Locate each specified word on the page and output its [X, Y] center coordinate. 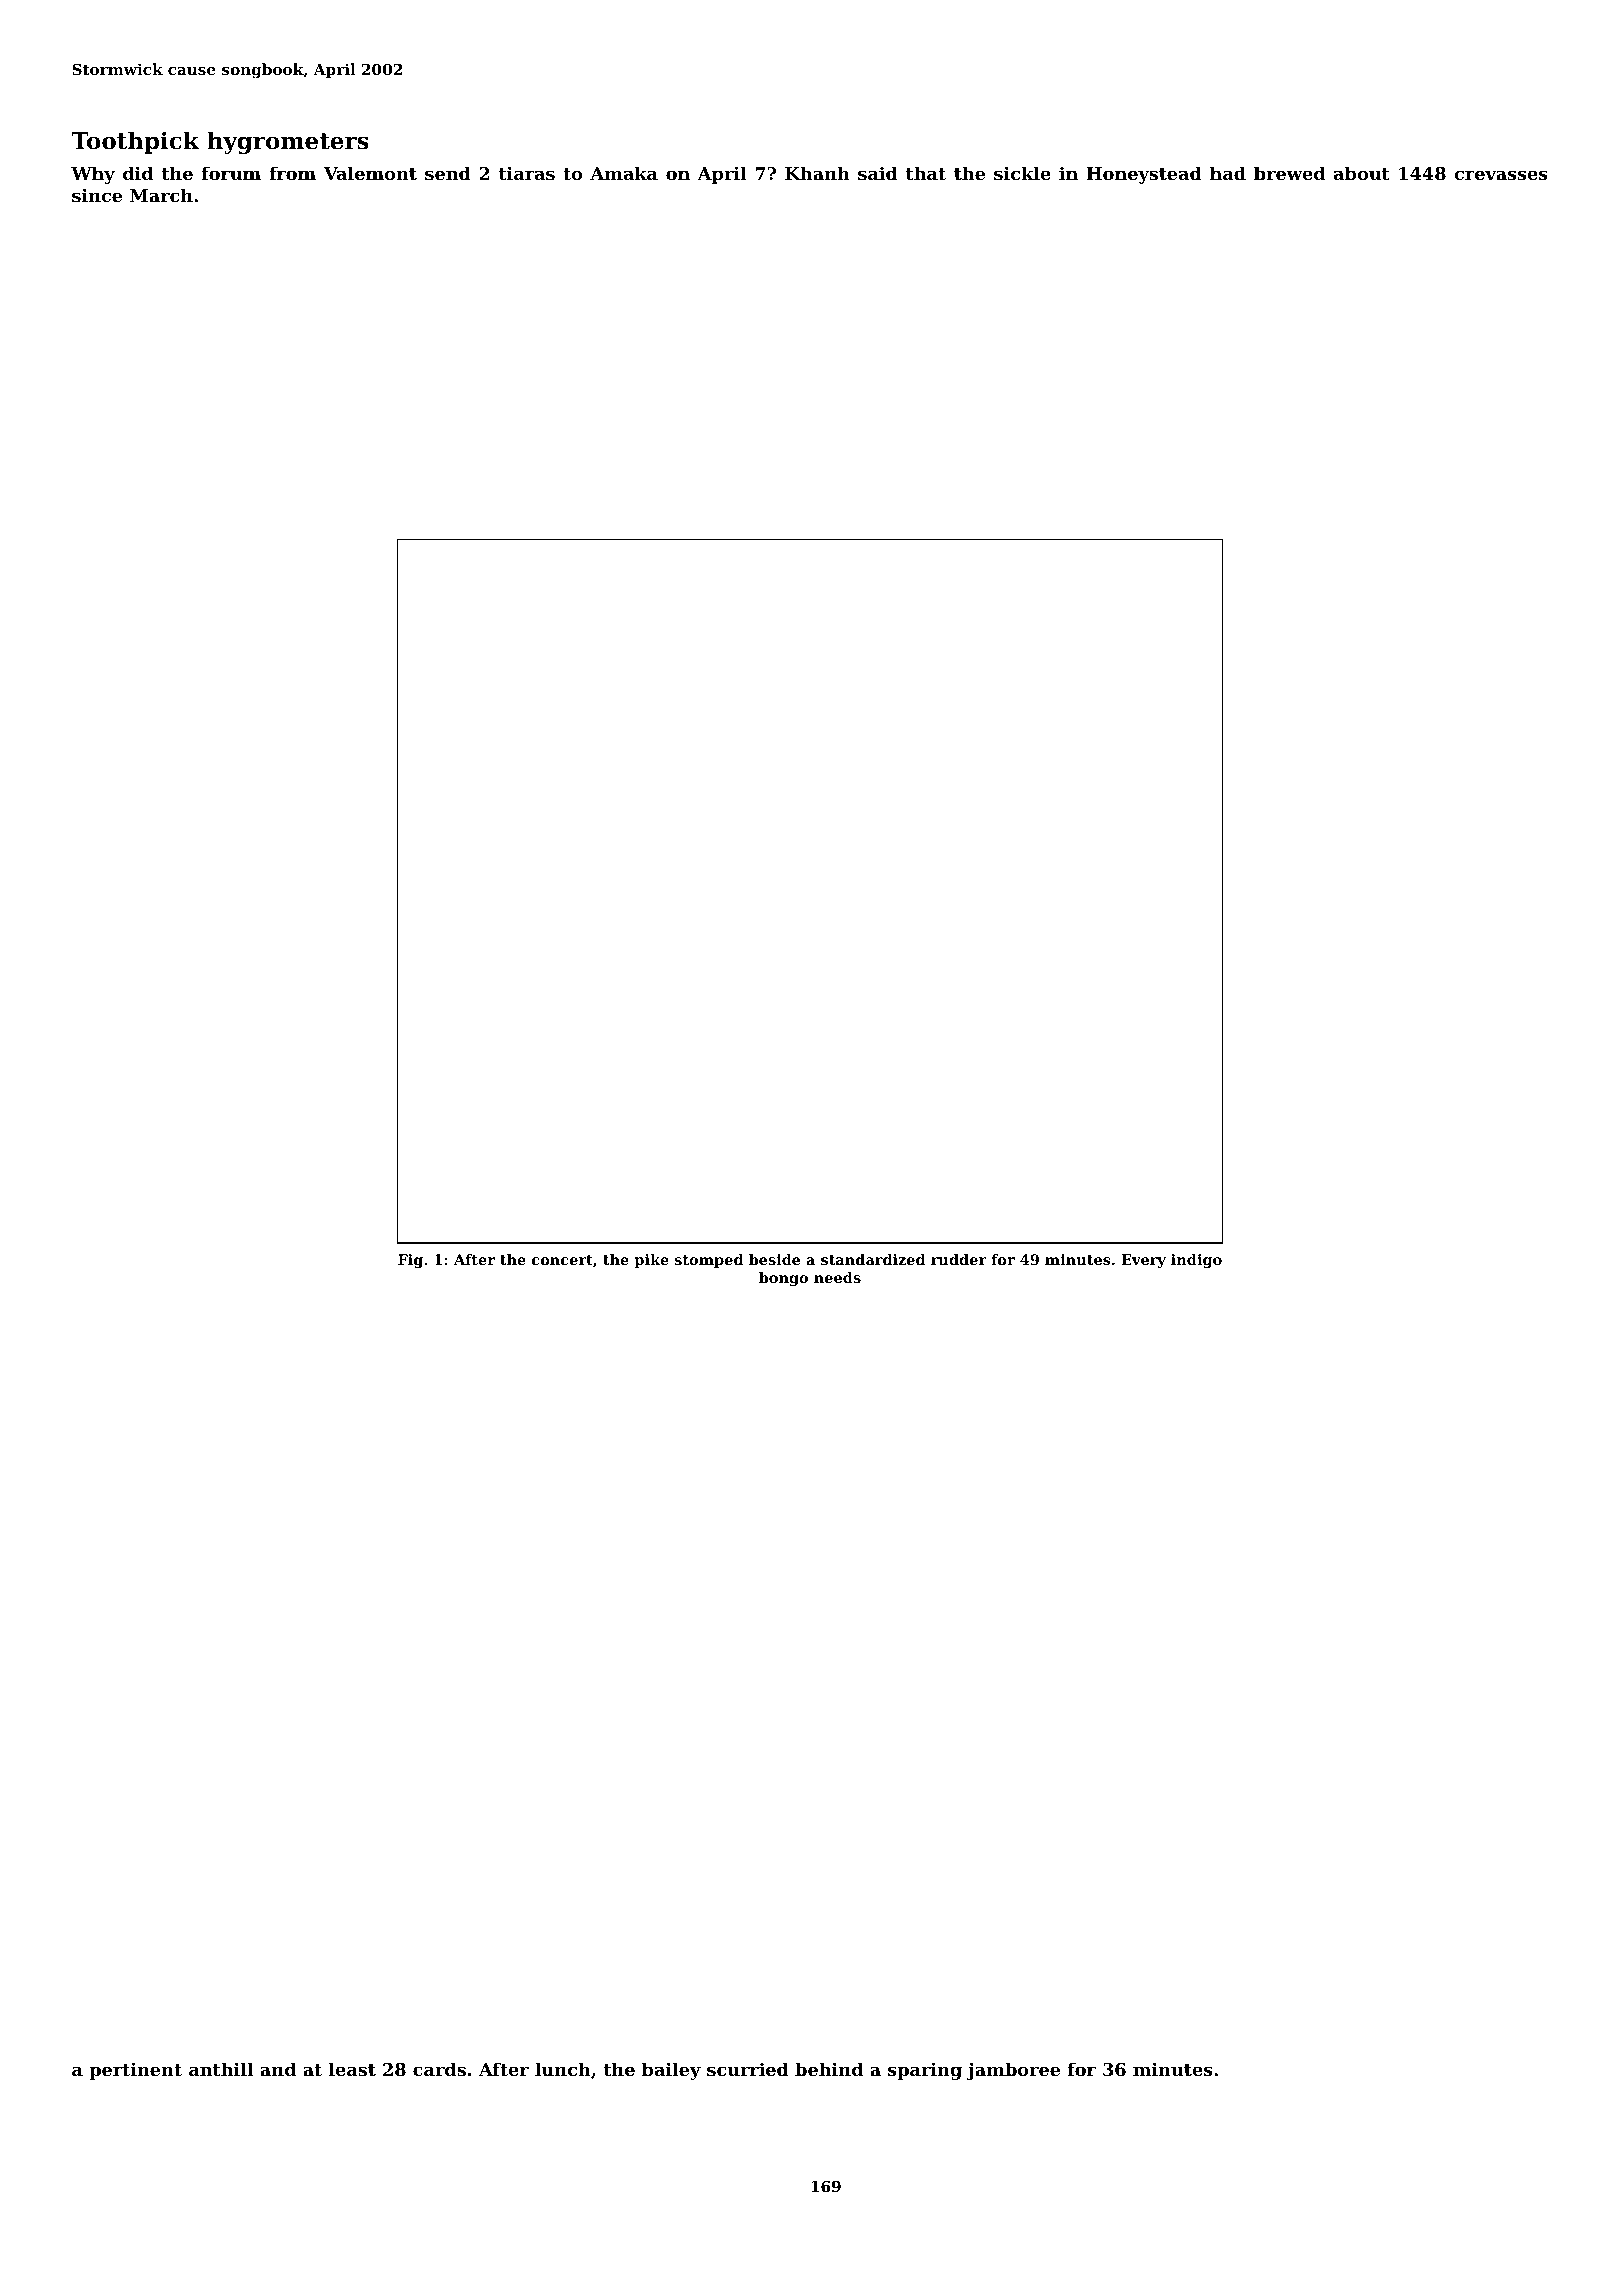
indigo [1196, 1261]
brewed [1289, 173]
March [161, 195]
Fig [410, 1261]
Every [1143, 1261]
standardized [873, 1259]
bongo [783, 1279]
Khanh [817, 173]
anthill [221, 2069]
